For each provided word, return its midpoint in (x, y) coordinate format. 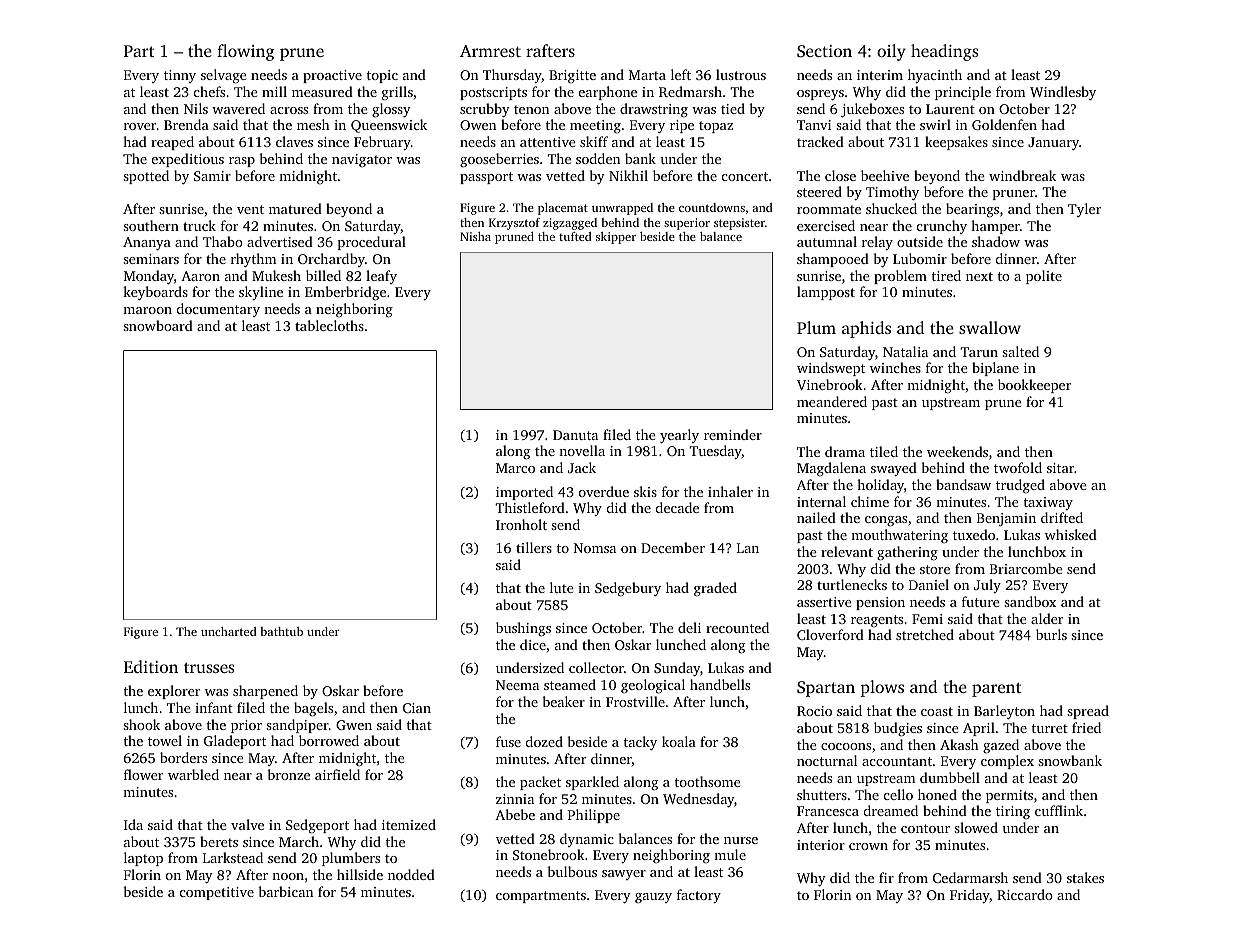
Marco (515, 468)
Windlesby (1063, 93)
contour (925, 828)
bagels (313, 709)
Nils (196, 108)
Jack (582, 467)
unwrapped (622, 209)
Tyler (1084, 210)
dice (533, 644)
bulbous (572, 871)
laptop (143, 859)
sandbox (1030, 601)
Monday (149, 277)
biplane (995, 369)
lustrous (741, 74)
